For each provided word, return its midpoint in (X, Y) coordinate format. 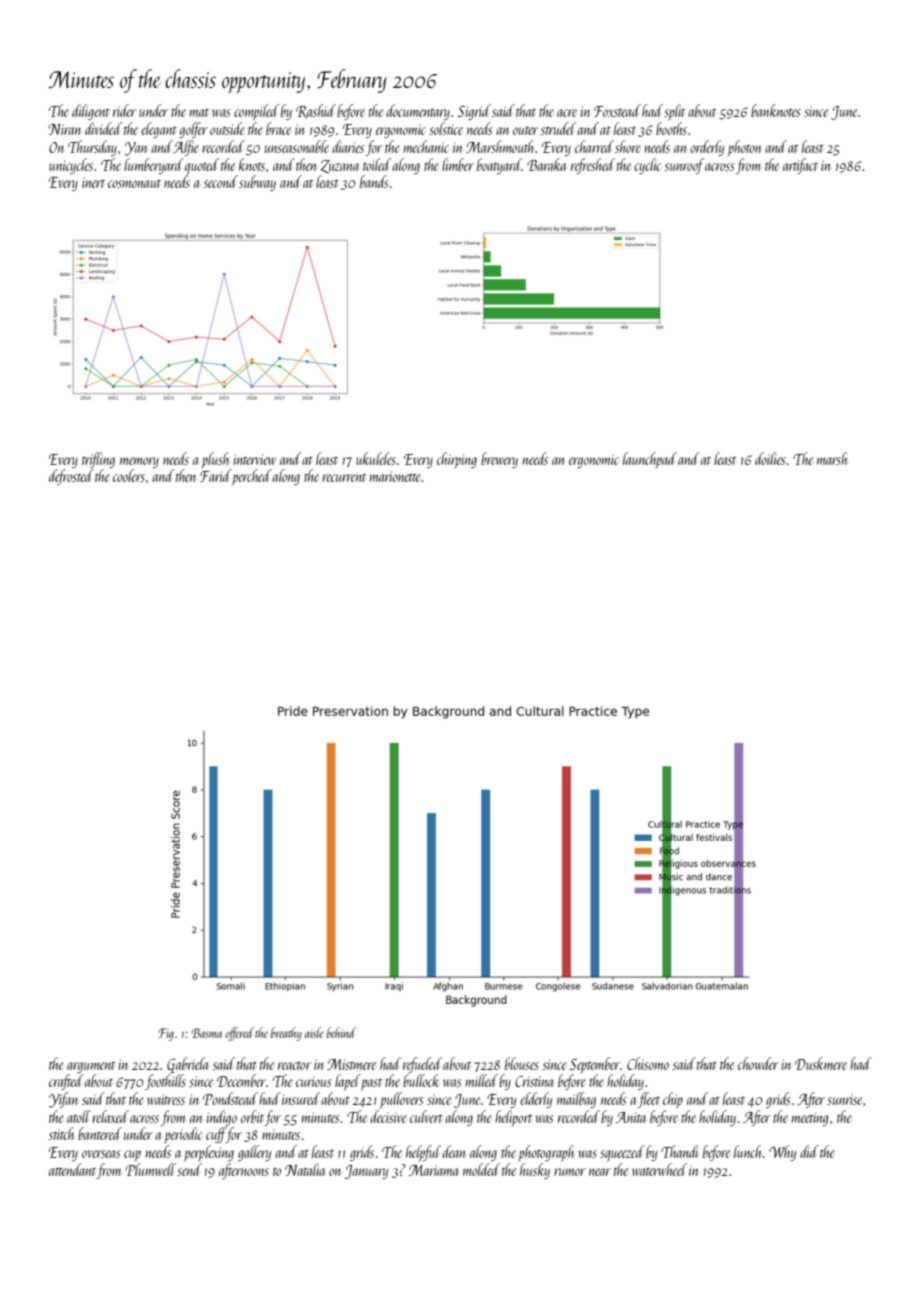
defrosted (71, 477)
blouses (522, 1063)
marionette (395, 476)
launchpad (650, 460)
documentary (418, 112)
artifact (800, 166)
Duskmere (821, 1063)
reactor (294, 1066)
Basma (206, 1033)
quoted (202, 166)
